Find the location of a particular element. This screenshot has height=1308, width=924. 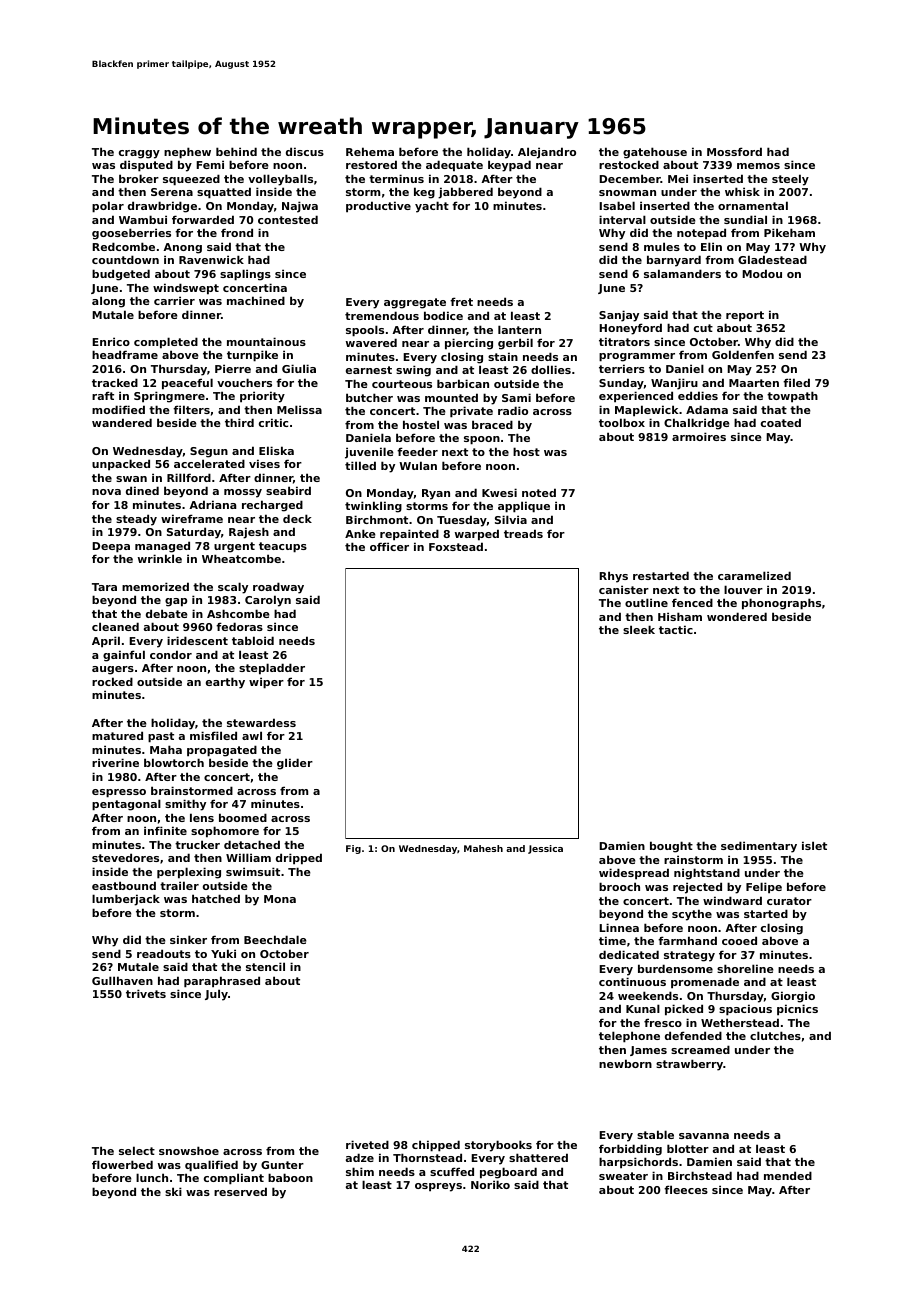

machined is located at coordinates (256, 300).
